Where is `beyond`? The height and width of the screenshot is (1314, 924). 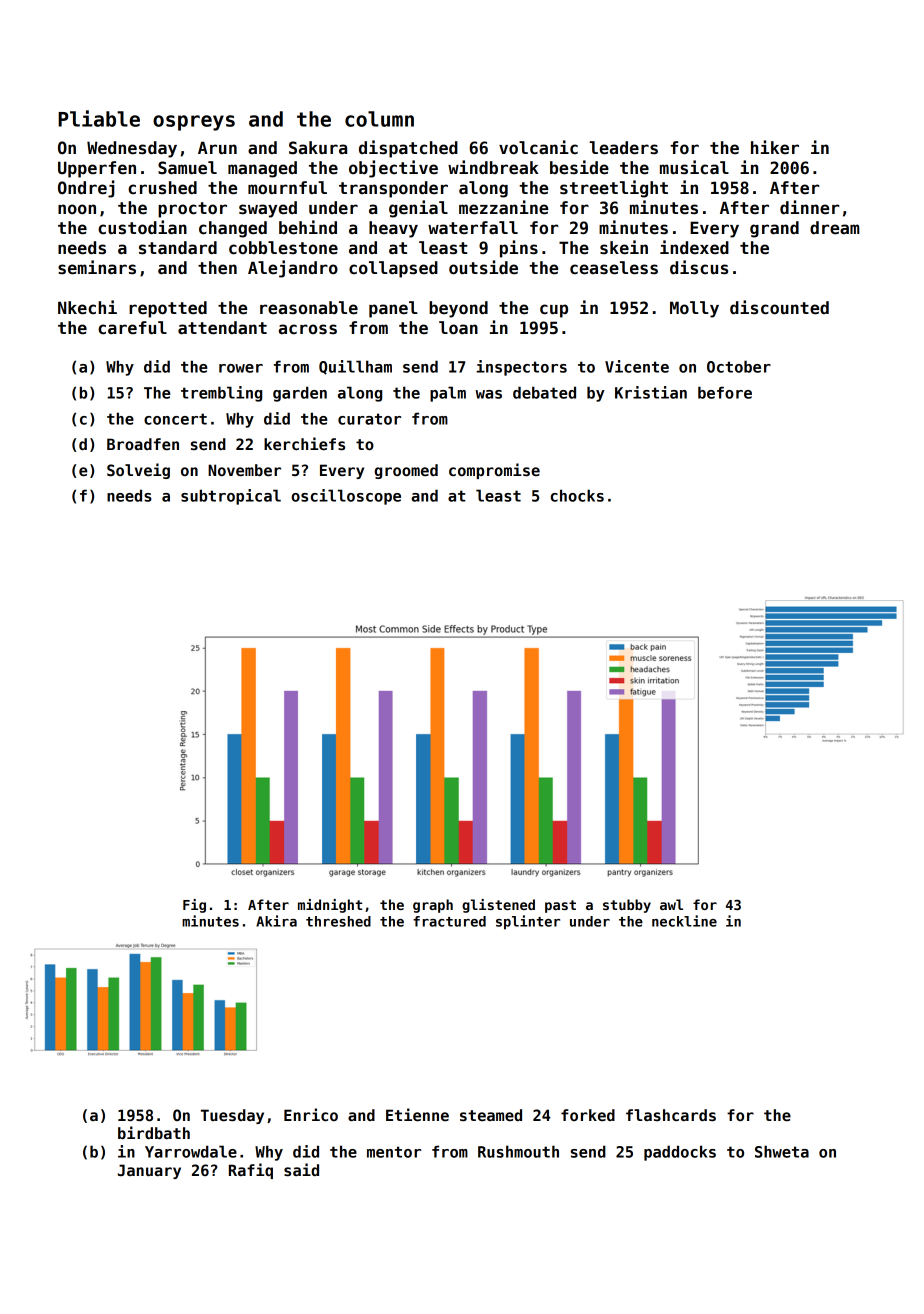
beyond is located at coordinates (458, 309).
